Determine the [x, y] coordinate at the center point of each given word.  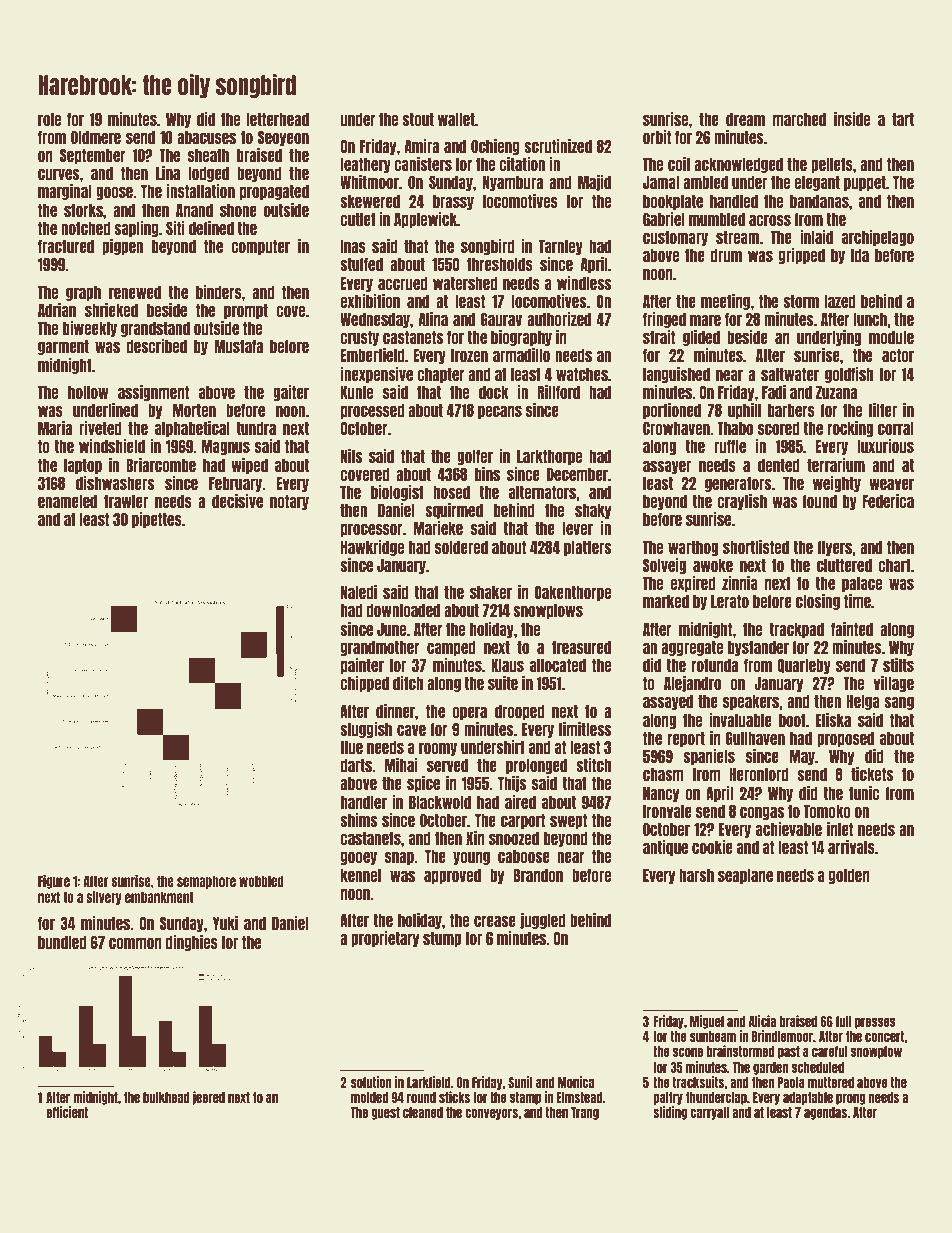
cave [411, 730]
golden [849, 876]
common [135, 943]
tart [903, 119]
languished [676, 375]
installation [201, 191]
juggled [543, 921]
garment [63, 347]
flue [351, 747]
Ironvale [667, 811]
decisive [237, 501]
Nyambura [513, 183]
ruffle [730, 446]
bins [487, 474]
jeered [209, 1098]
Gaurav [501, 319]
